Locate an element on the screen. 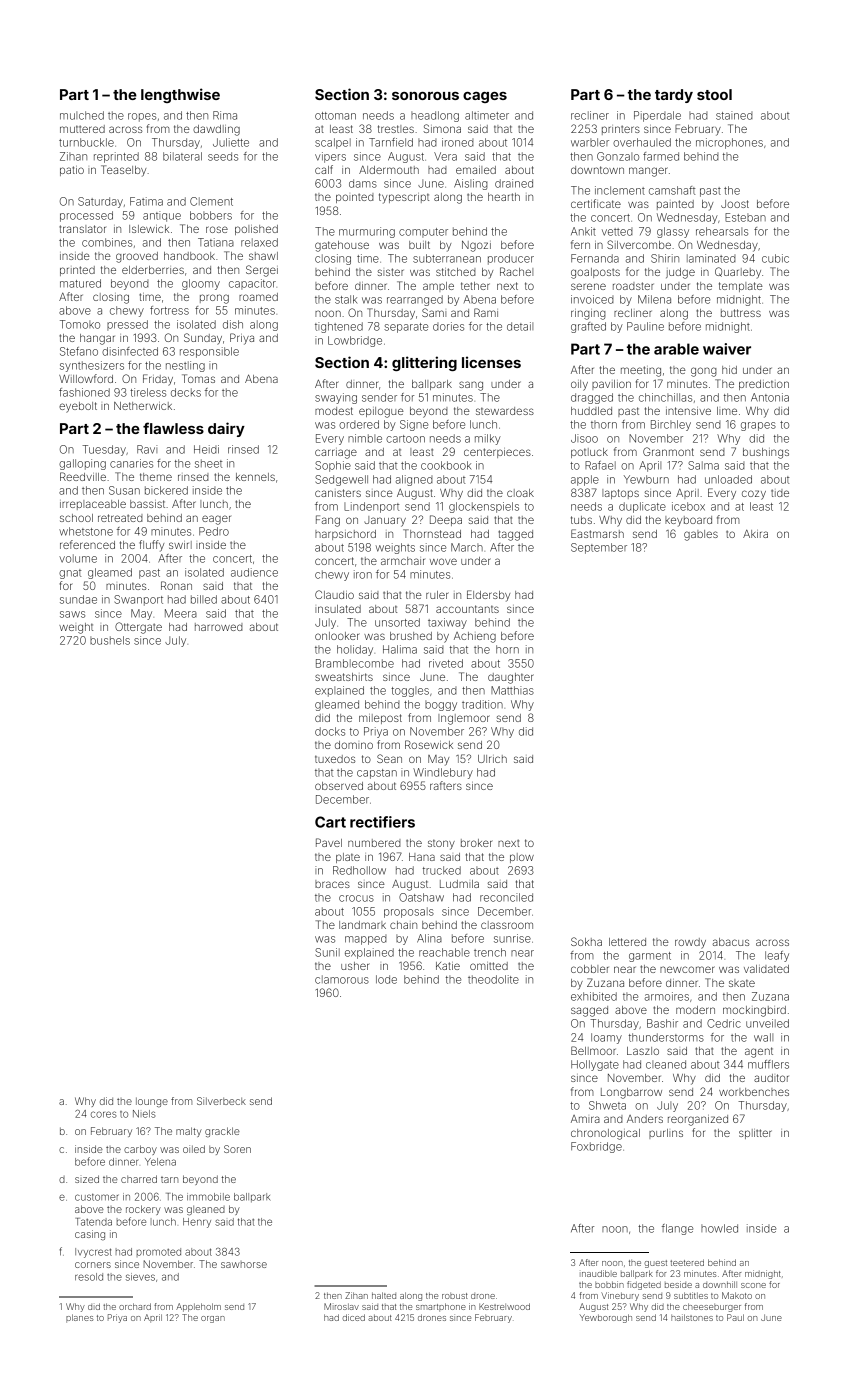  Ulrich is located at coordinates (492, 759).
